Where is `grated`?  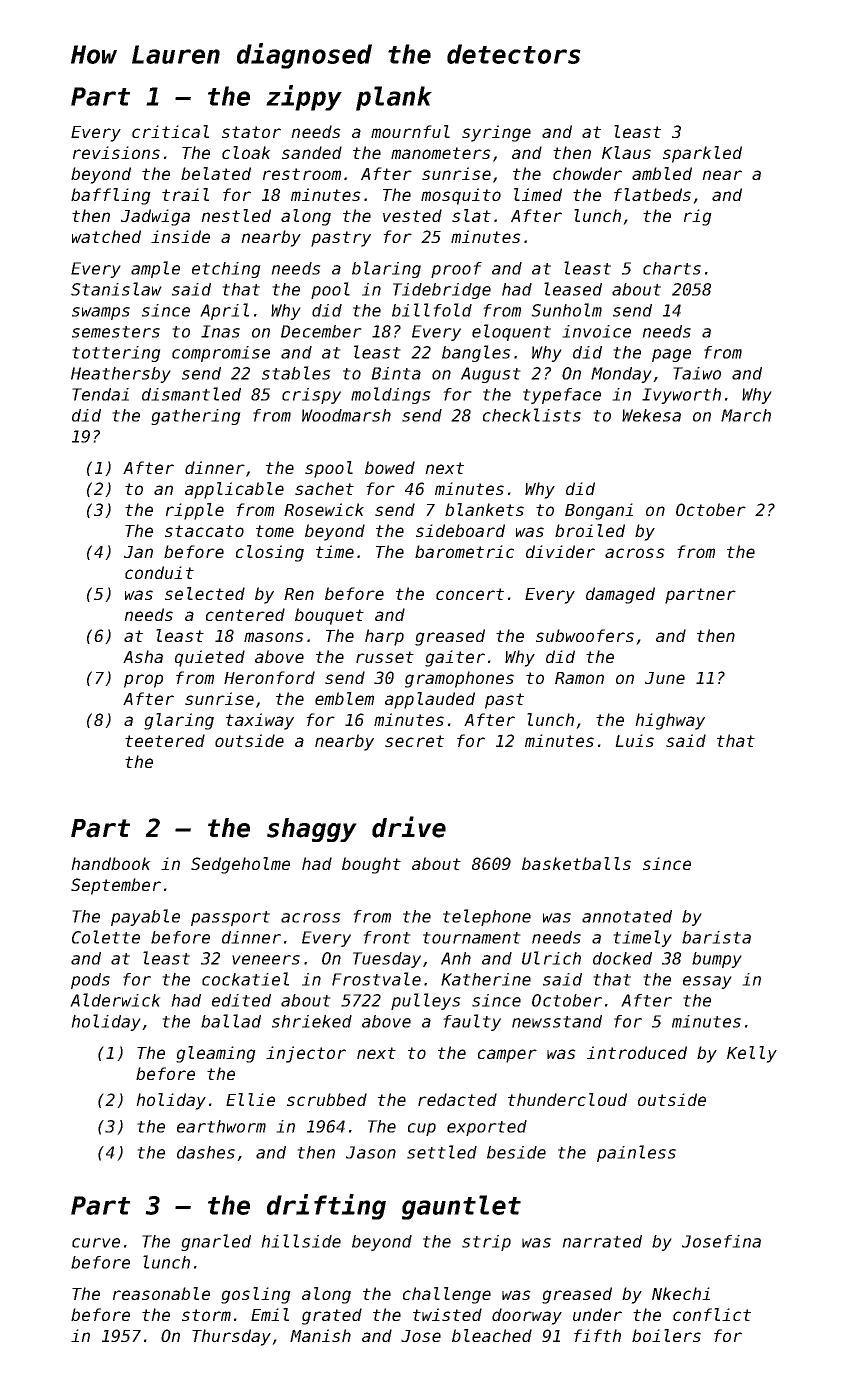 grated is located at coordinates (332, 1316).
